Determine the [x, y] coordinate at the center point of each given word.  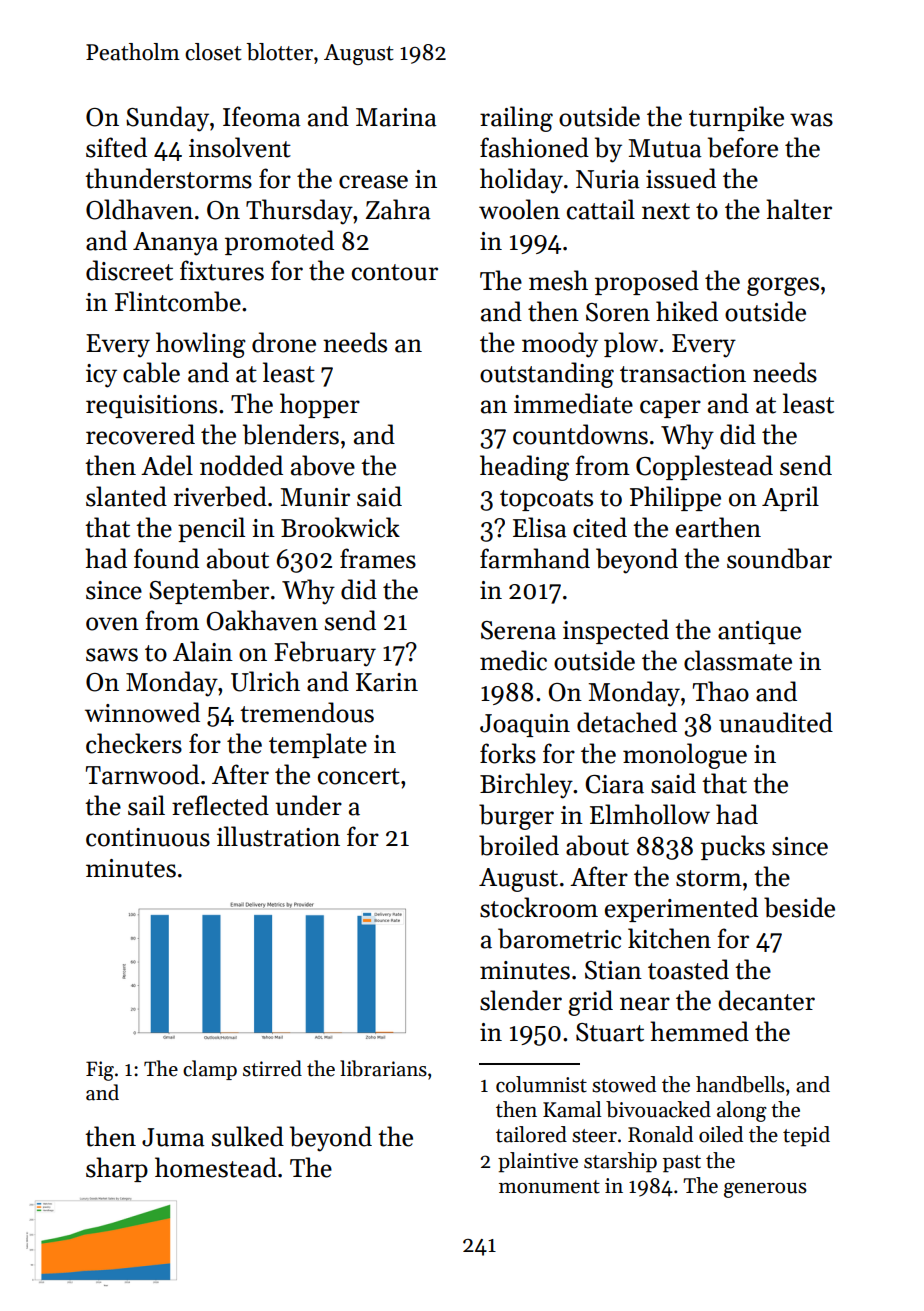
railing [516, 119]
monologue [685, 756]
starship [620, 1162]
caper [670, 409]
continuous [148, 837]
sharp [117, 1169]
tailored [531, 1134]
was [811, 120]
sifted [116, 147]
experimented [681, 909]
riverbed [220, 496]
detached [627, 722]
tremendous [307, 712]
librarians [383, 1068]
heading [524, 468]
